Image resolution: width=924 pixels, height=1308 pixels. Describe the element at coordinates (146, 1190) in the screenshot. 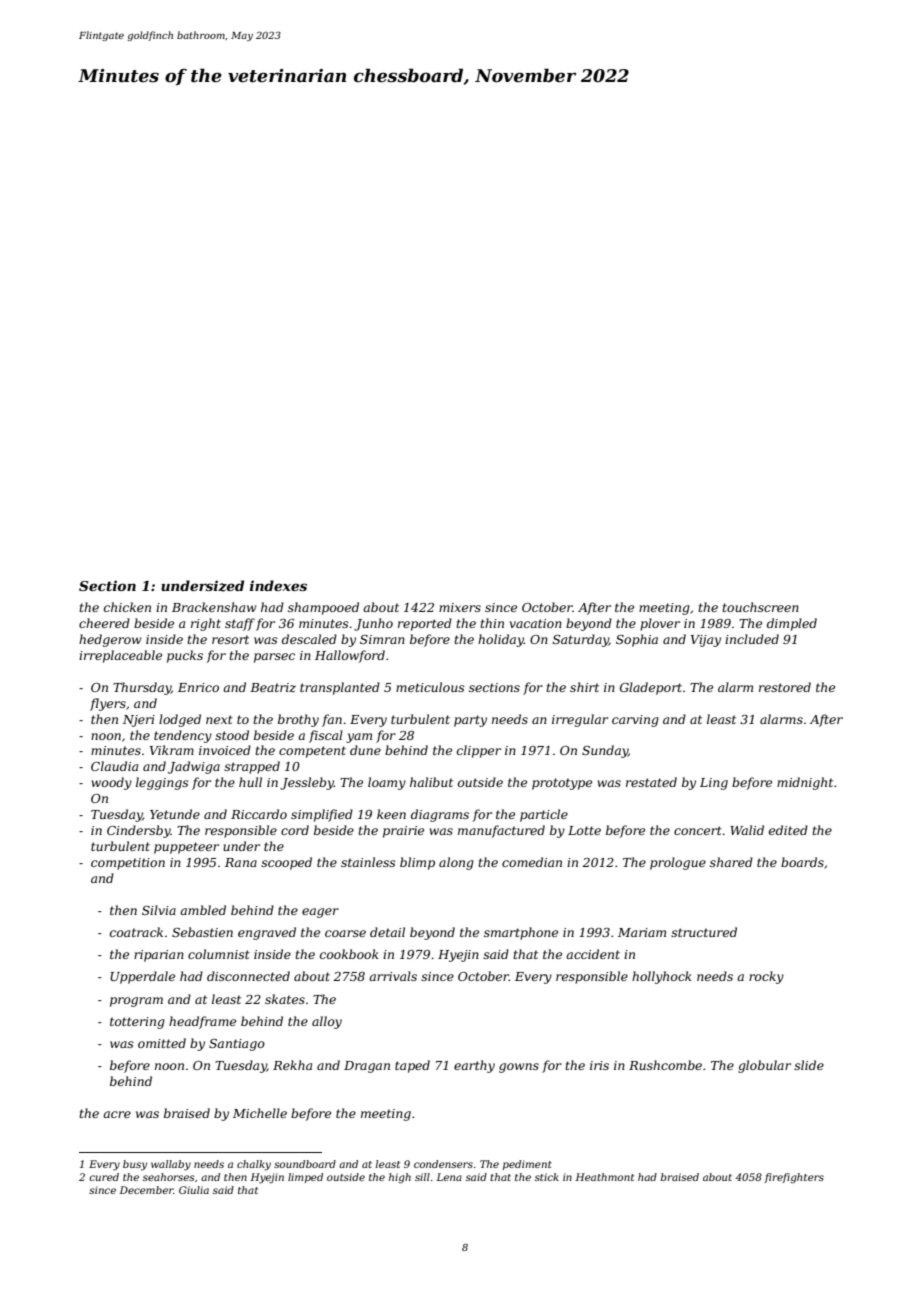

I see `December` at that location.
